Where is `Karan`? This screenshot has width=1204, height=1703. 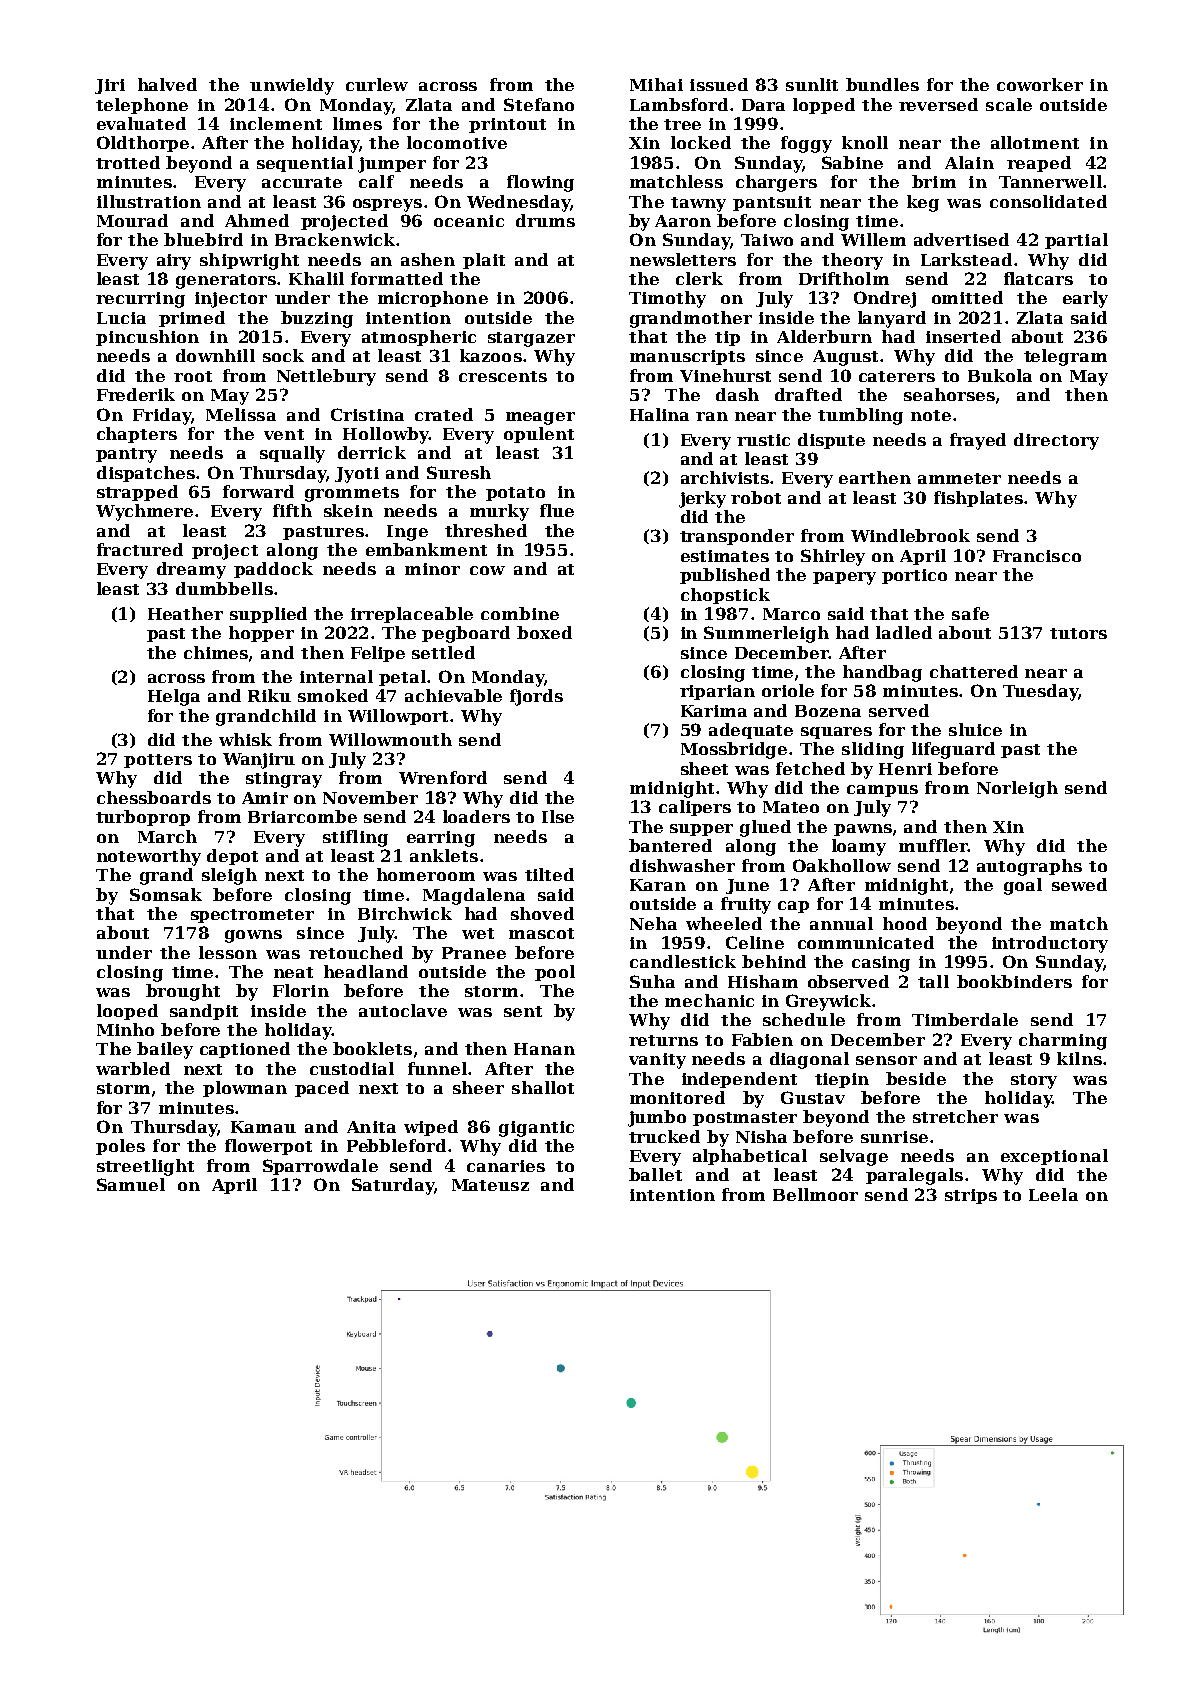 Karan is located at coordinates (658, 885).
